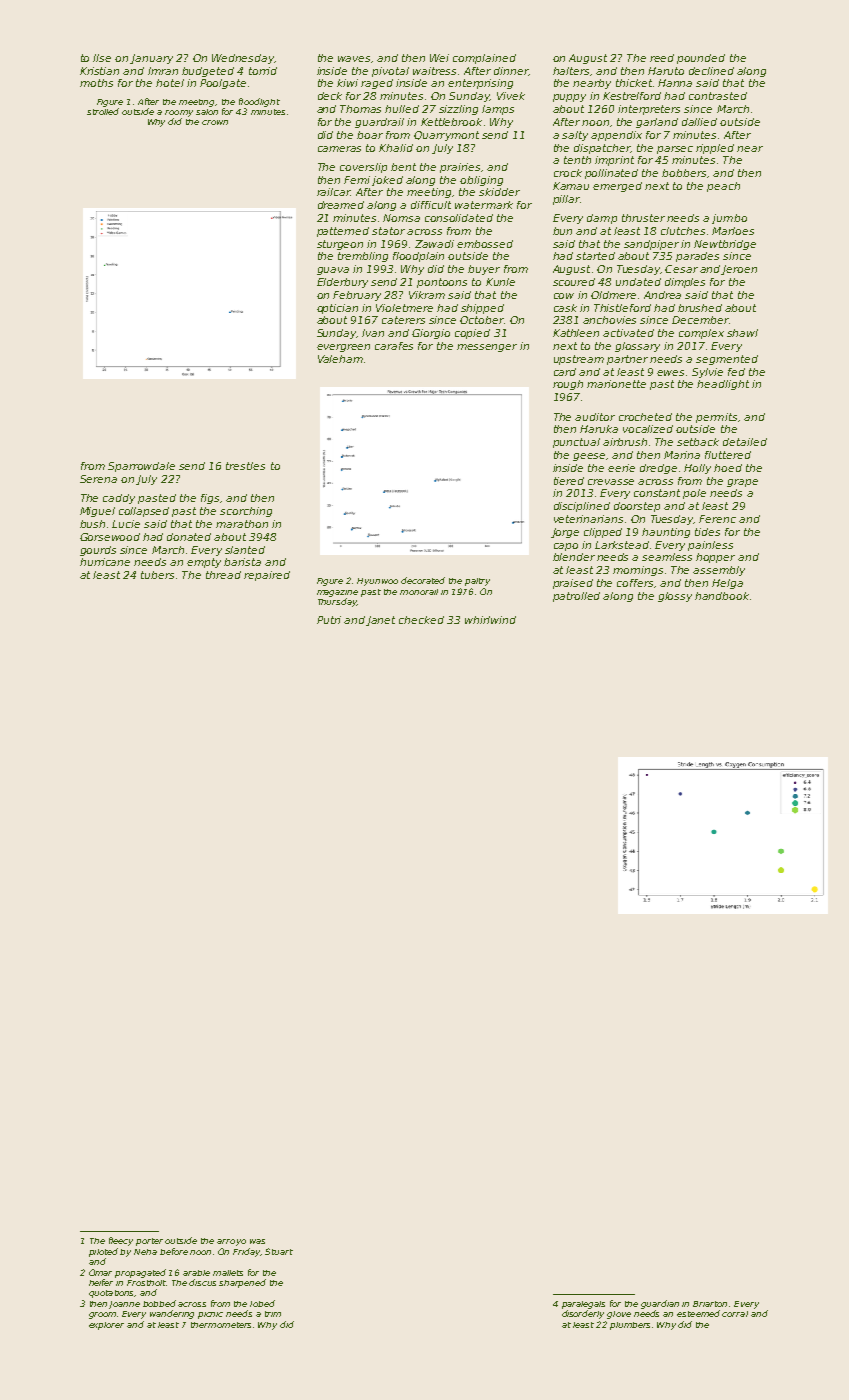  I want to click on bobbers, so click(684, 173).
